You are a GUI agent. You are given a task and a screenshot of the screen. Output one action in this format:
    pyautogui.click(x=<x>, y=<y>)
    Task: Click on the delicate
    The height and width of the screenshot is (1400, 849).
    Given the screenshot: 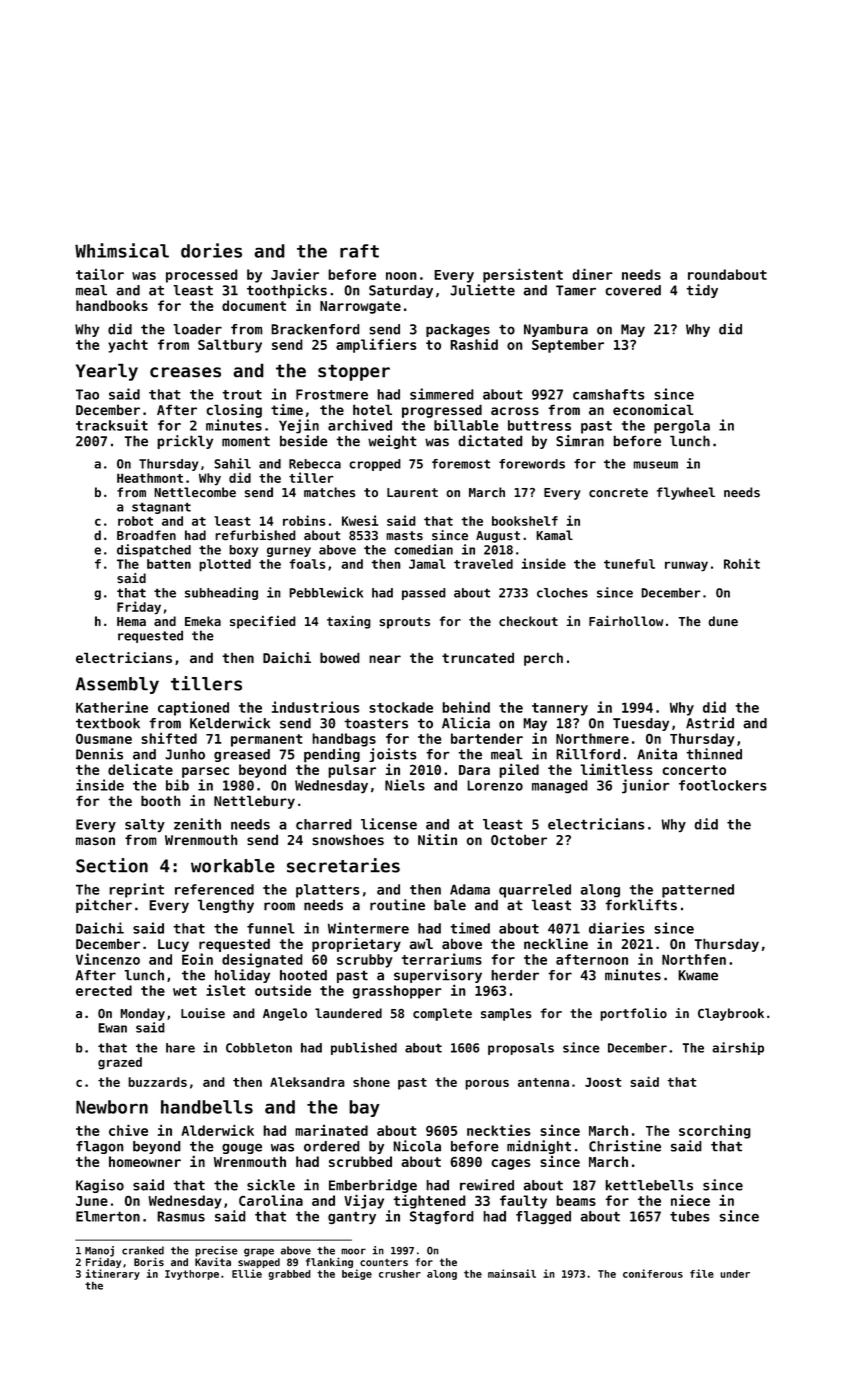 What is the action you would take?
    pyautogui.click(x=140, y=769)
